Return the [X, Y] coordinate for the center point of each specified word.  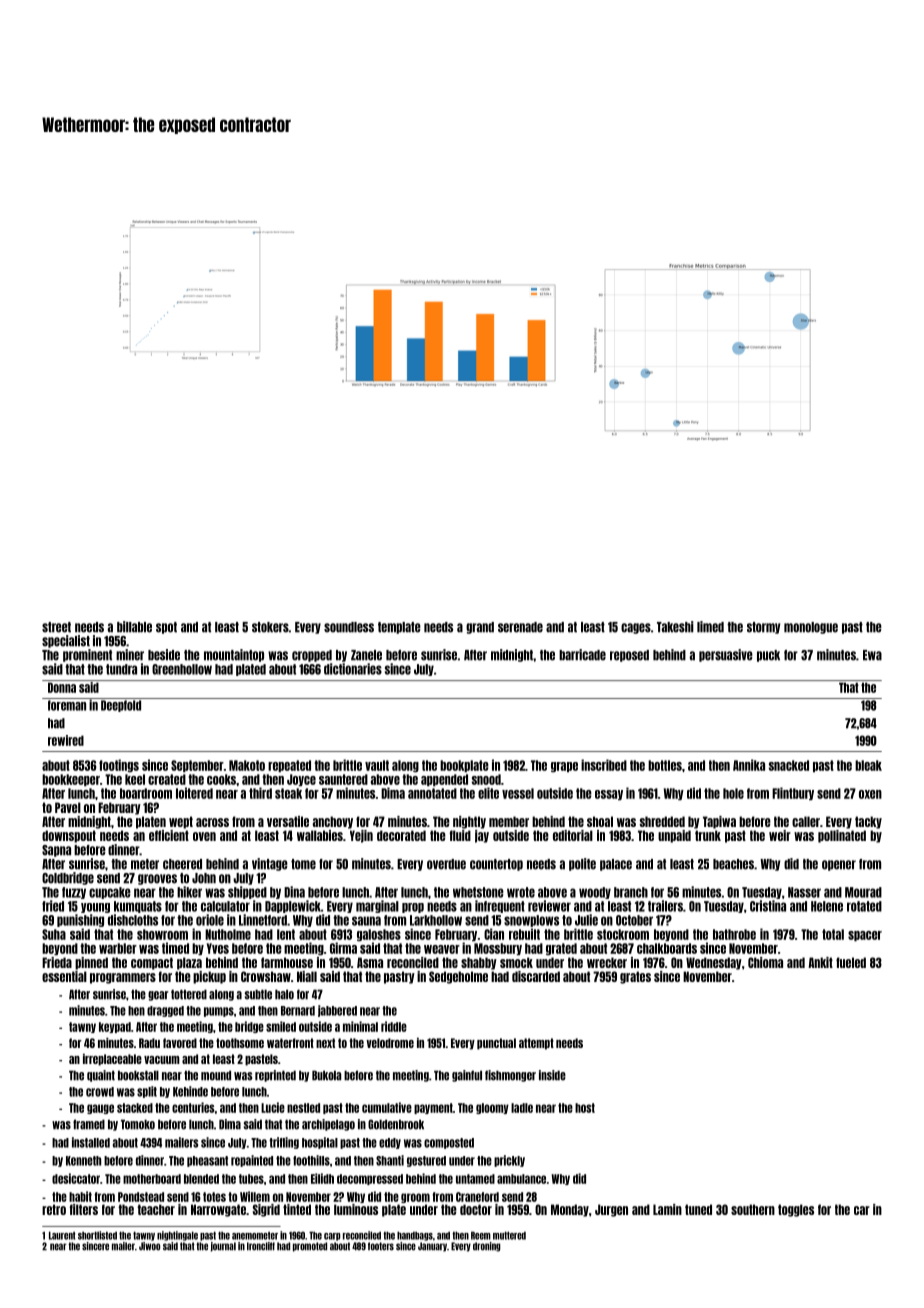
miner [130, 655]
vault [377, 765]
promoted [310, 1247]
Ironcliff [261, 1246]
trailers [665, 906]
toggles [796, 1210]
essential [64, 976]
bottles [665, 765]
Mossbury [498, 949]
